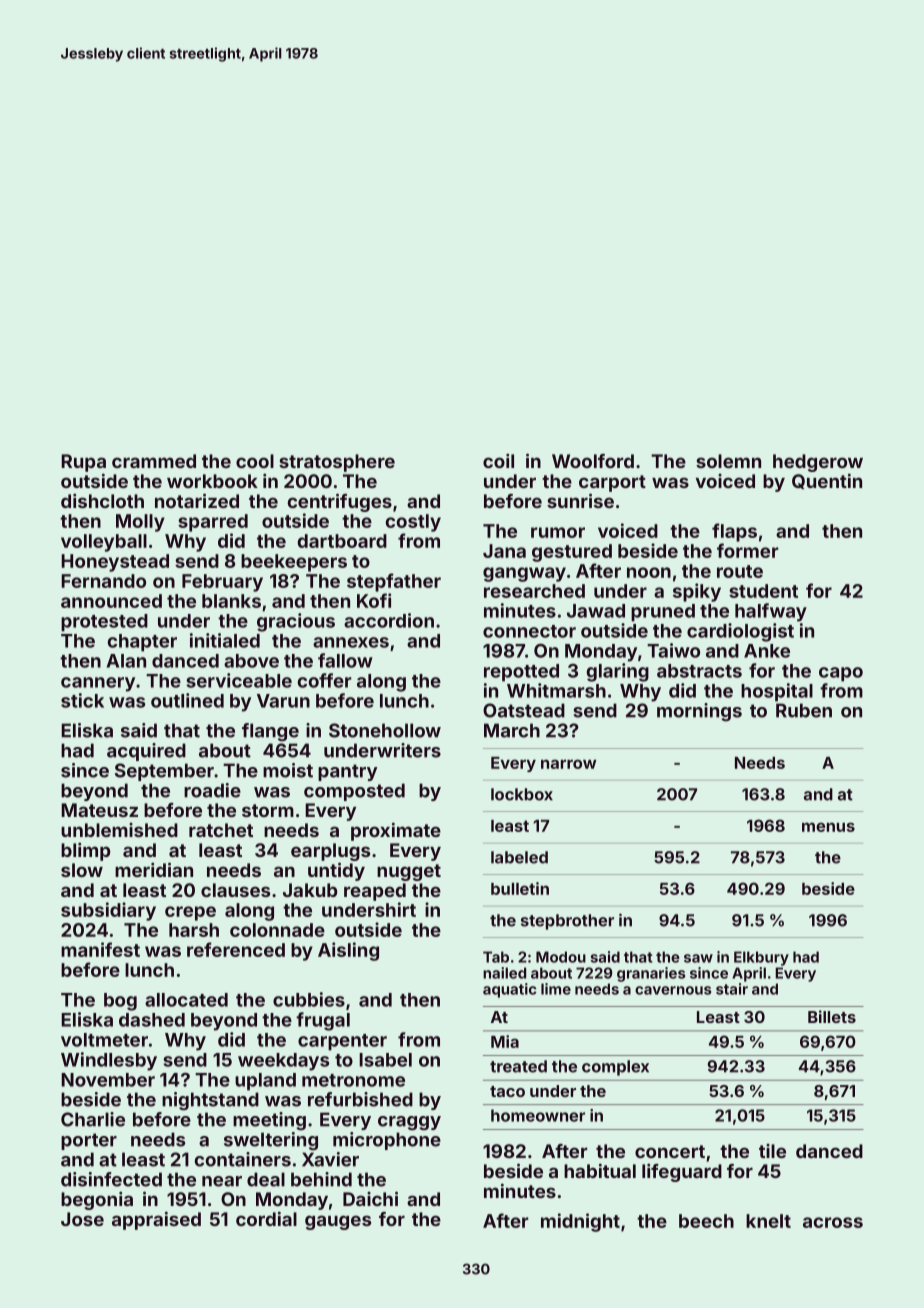  I want to click on Jose, so click(82, 1219).
